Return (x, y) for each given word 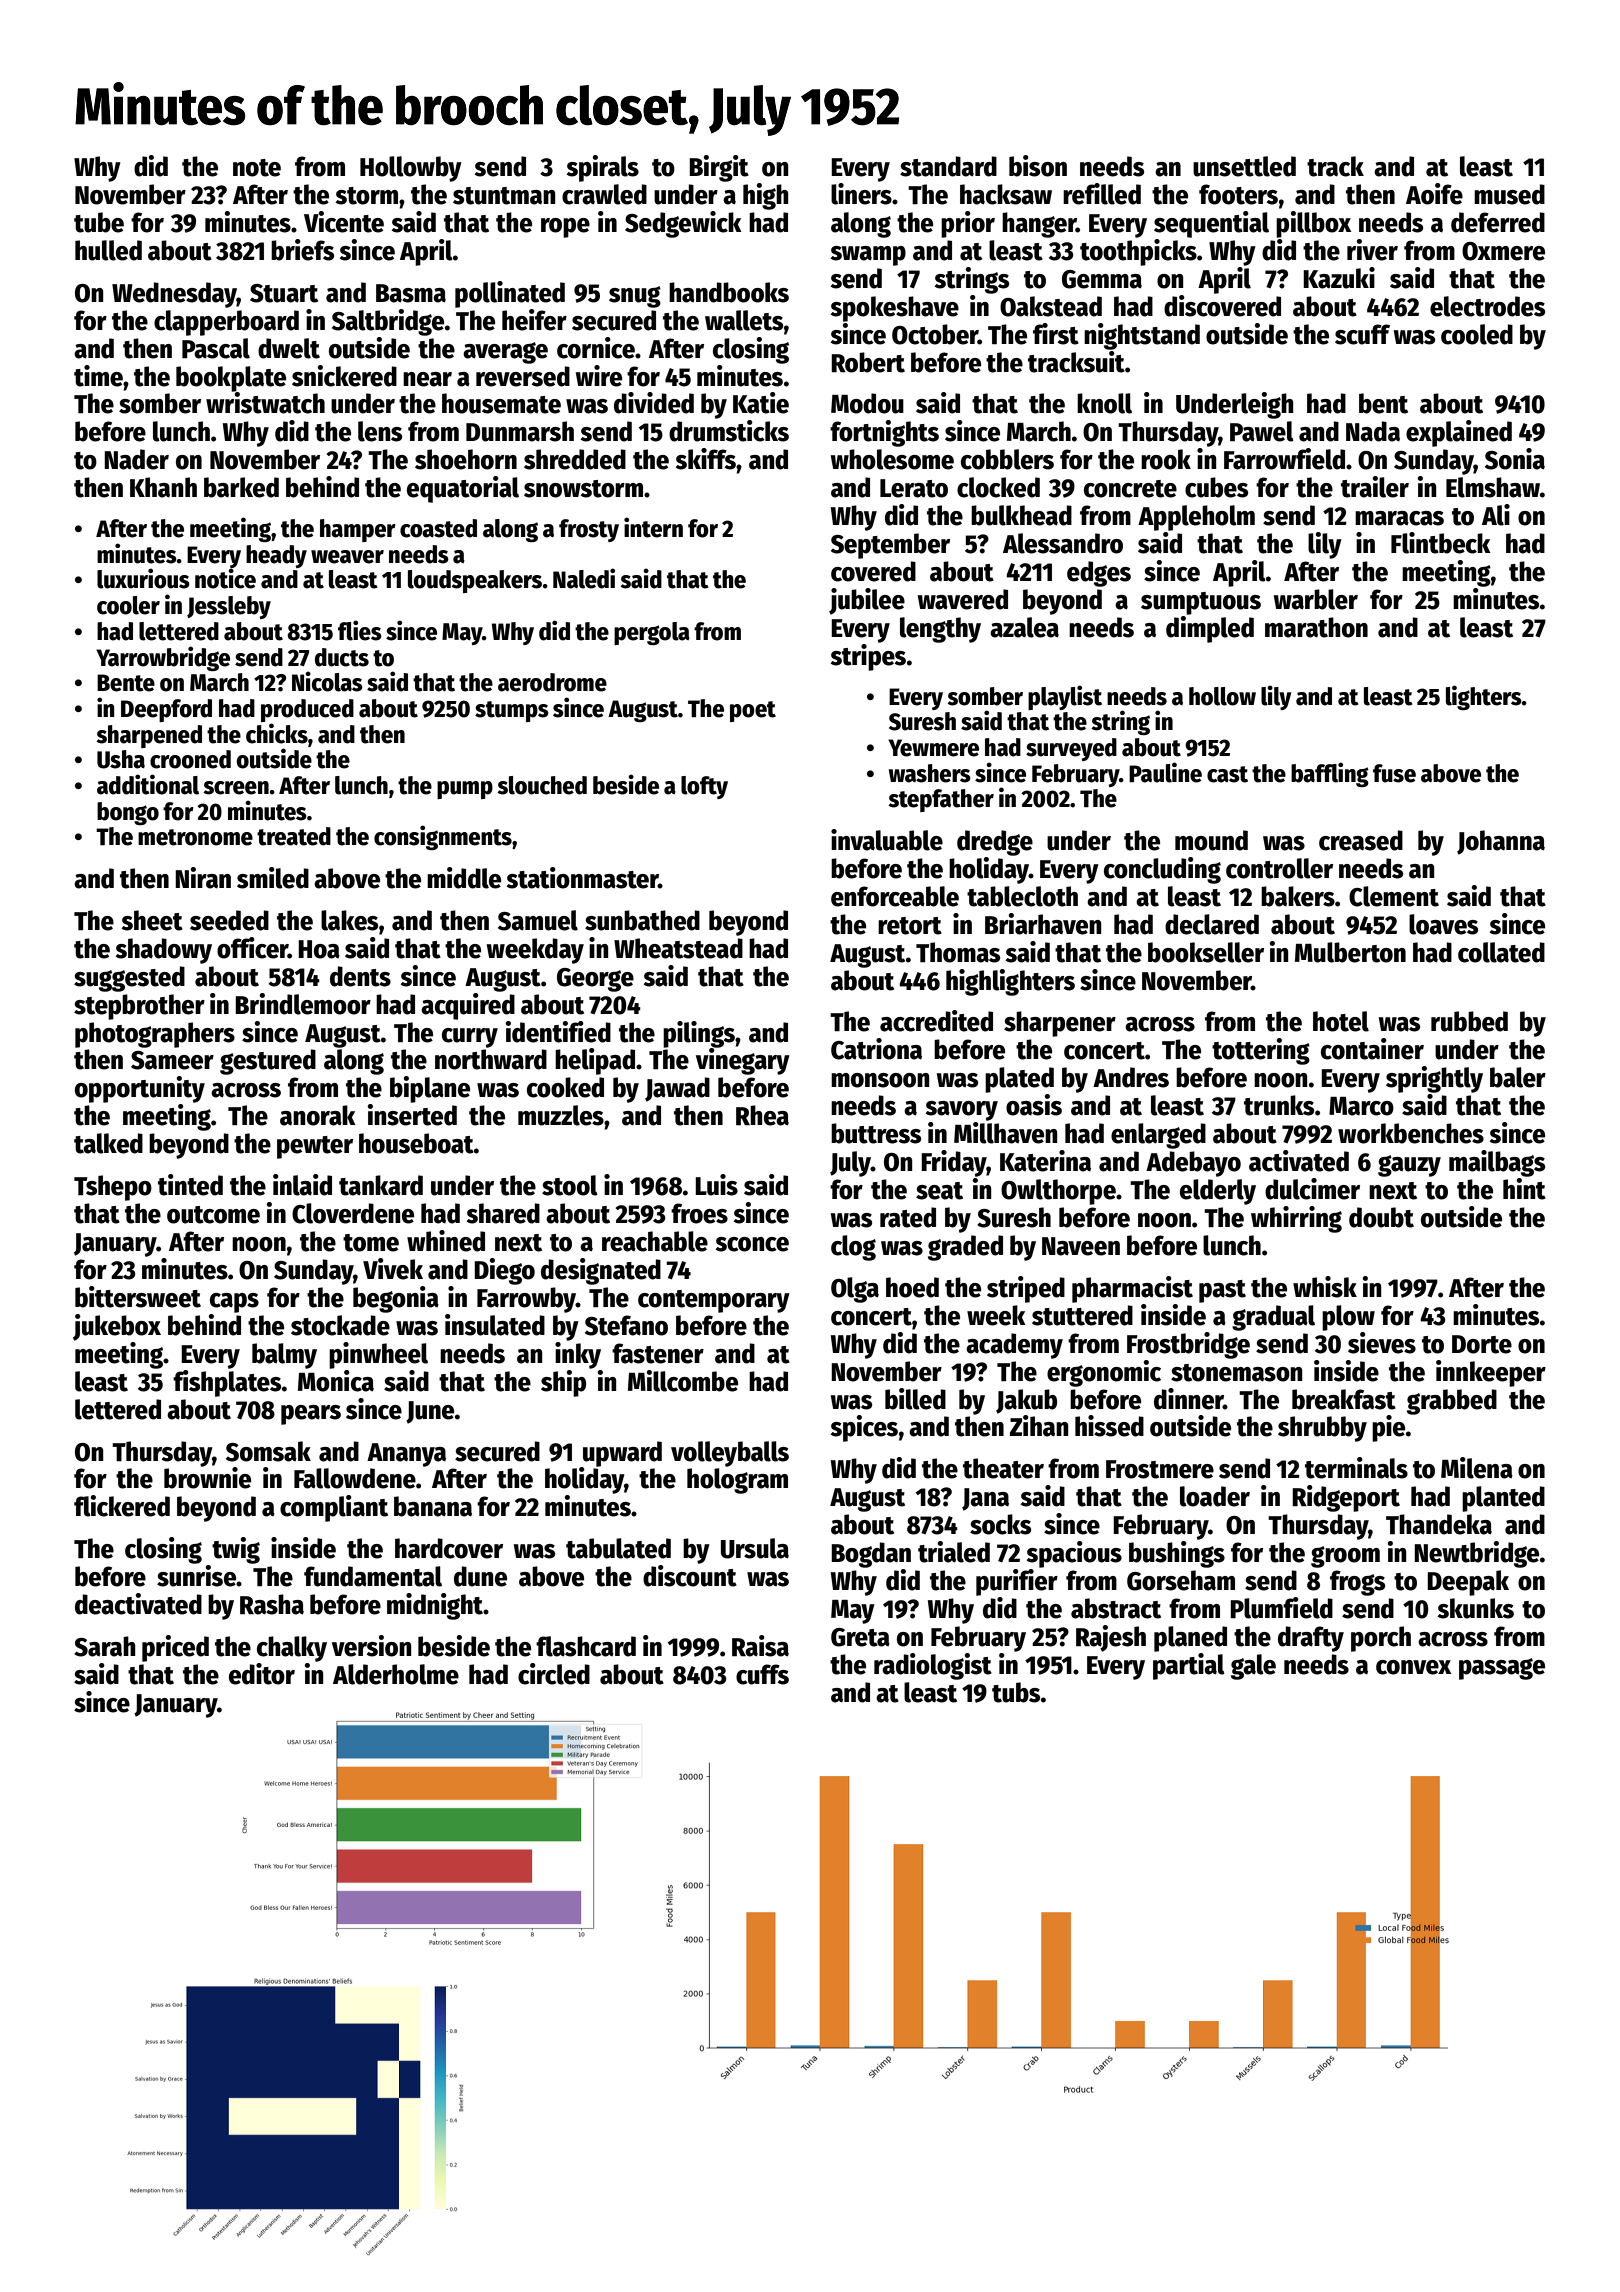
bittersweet (138, 1297)
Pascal (216, 348)
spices (864, 1428)
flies (360, 630)
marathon (1316, 627)
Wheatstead (678, 948)
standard (948, 166)
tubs (1016, 1692)
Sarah (105, 1646)
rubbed (1469, 1021)
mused (1509, 194)
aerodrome (552, 682)
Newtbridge (1476, 1554)
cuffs (762, 1674)
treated (294, 836)
